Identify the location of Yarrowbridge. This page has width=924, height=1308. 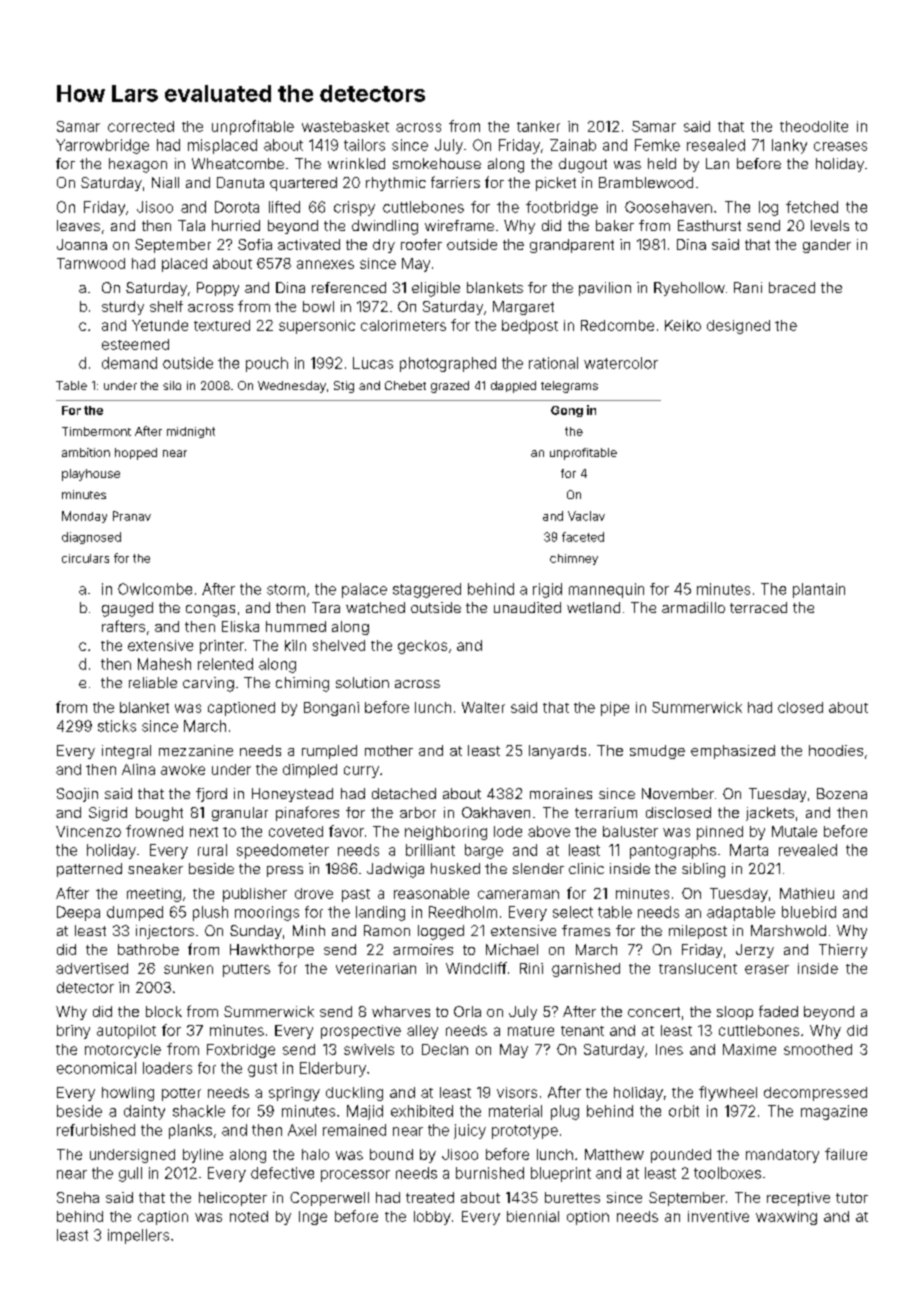
(102, 146).
